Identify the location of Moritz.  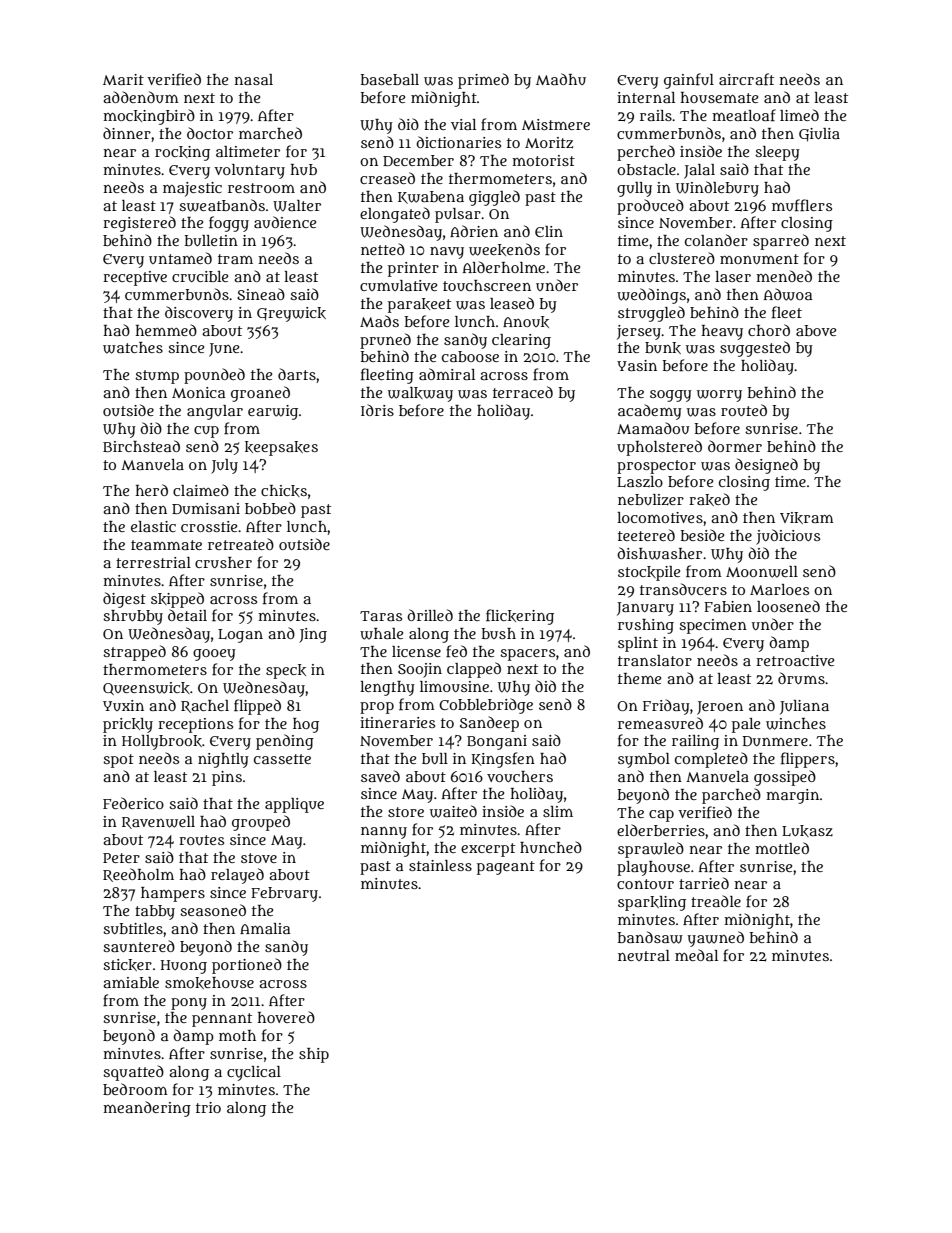
(549, 143).
